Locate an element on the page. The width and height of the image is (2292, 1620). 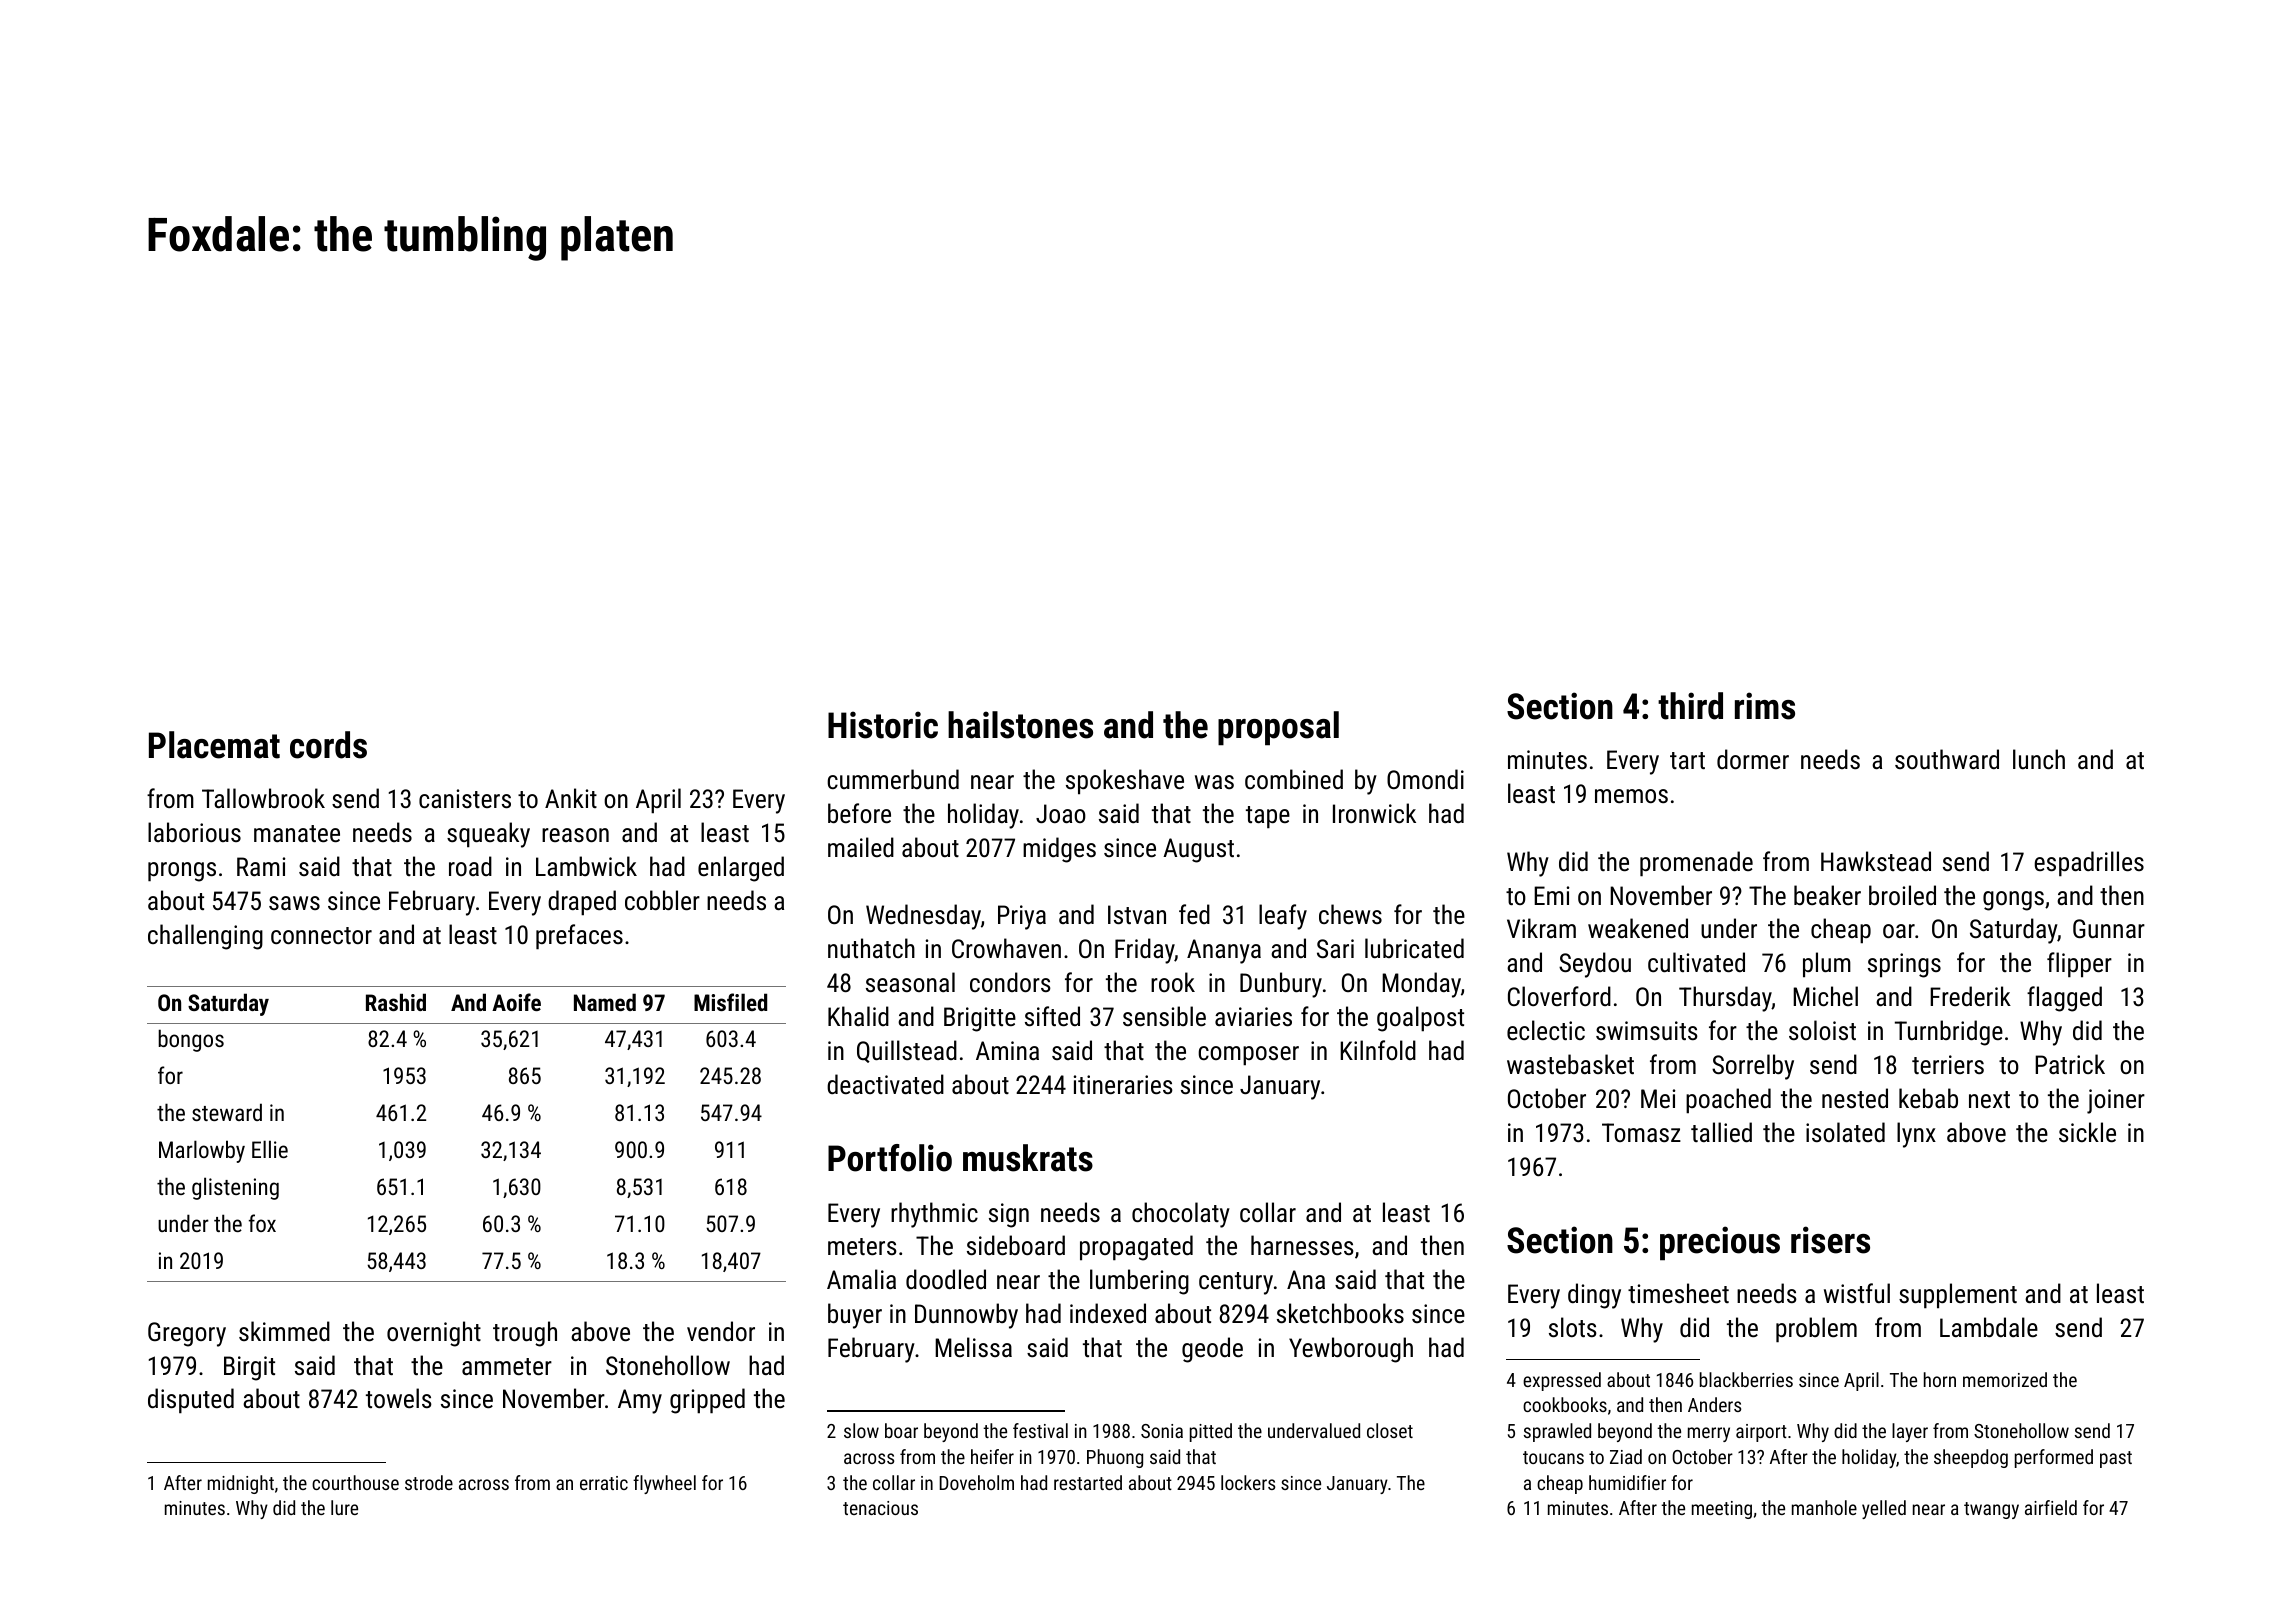
rims is located at coordinates (1765, 706).
